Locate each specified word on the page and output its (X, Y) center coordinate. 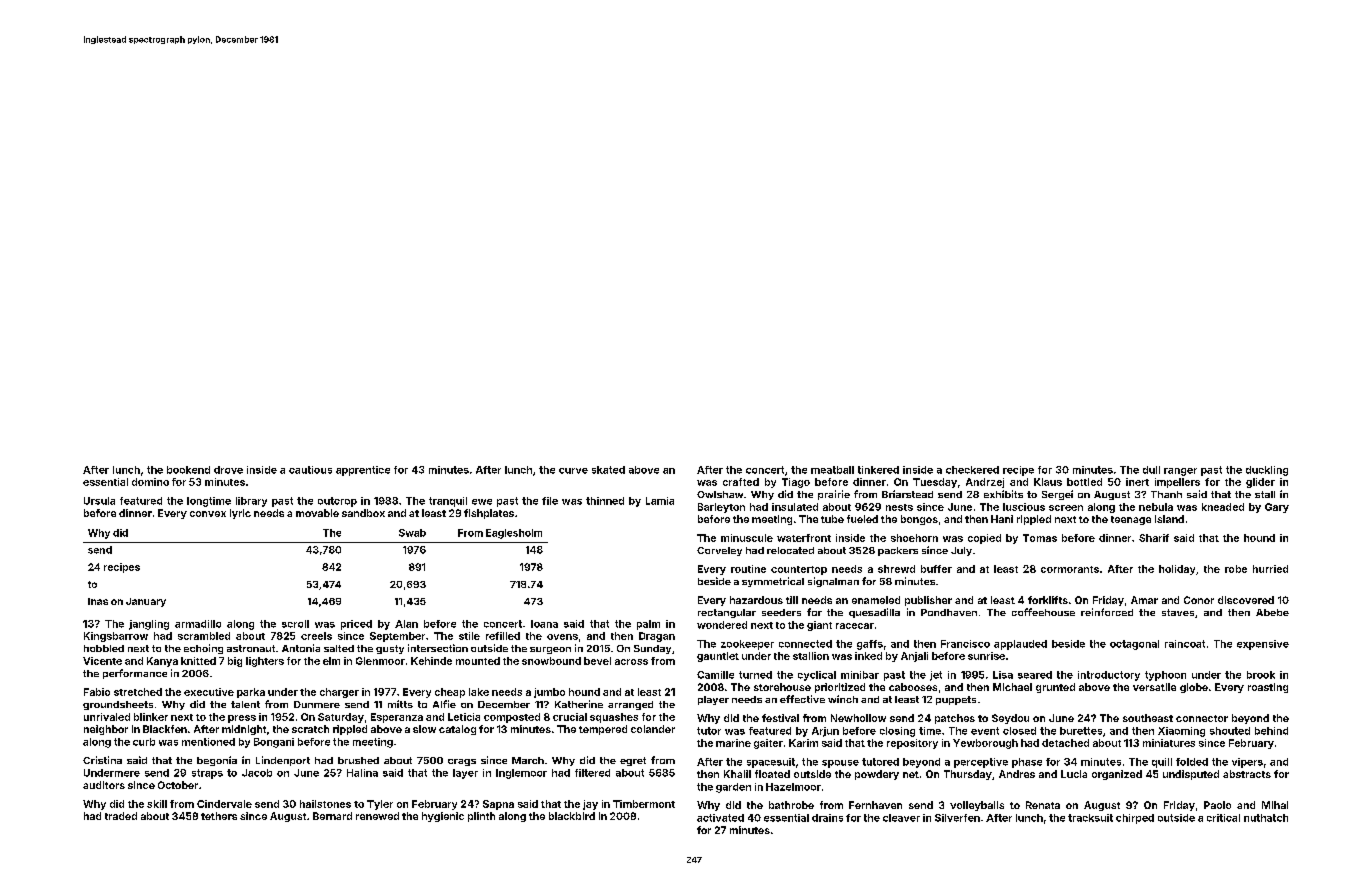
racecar (855, 626)
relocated (790, 550)
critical (1223, 818)
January (146, 602)
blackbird (572, 816)
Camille (715, 675)
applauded (1020, 645)
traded (121, 816)
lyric (240, 514)
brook (1261, 675)
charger (339, 693)
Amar (1144, 600)
